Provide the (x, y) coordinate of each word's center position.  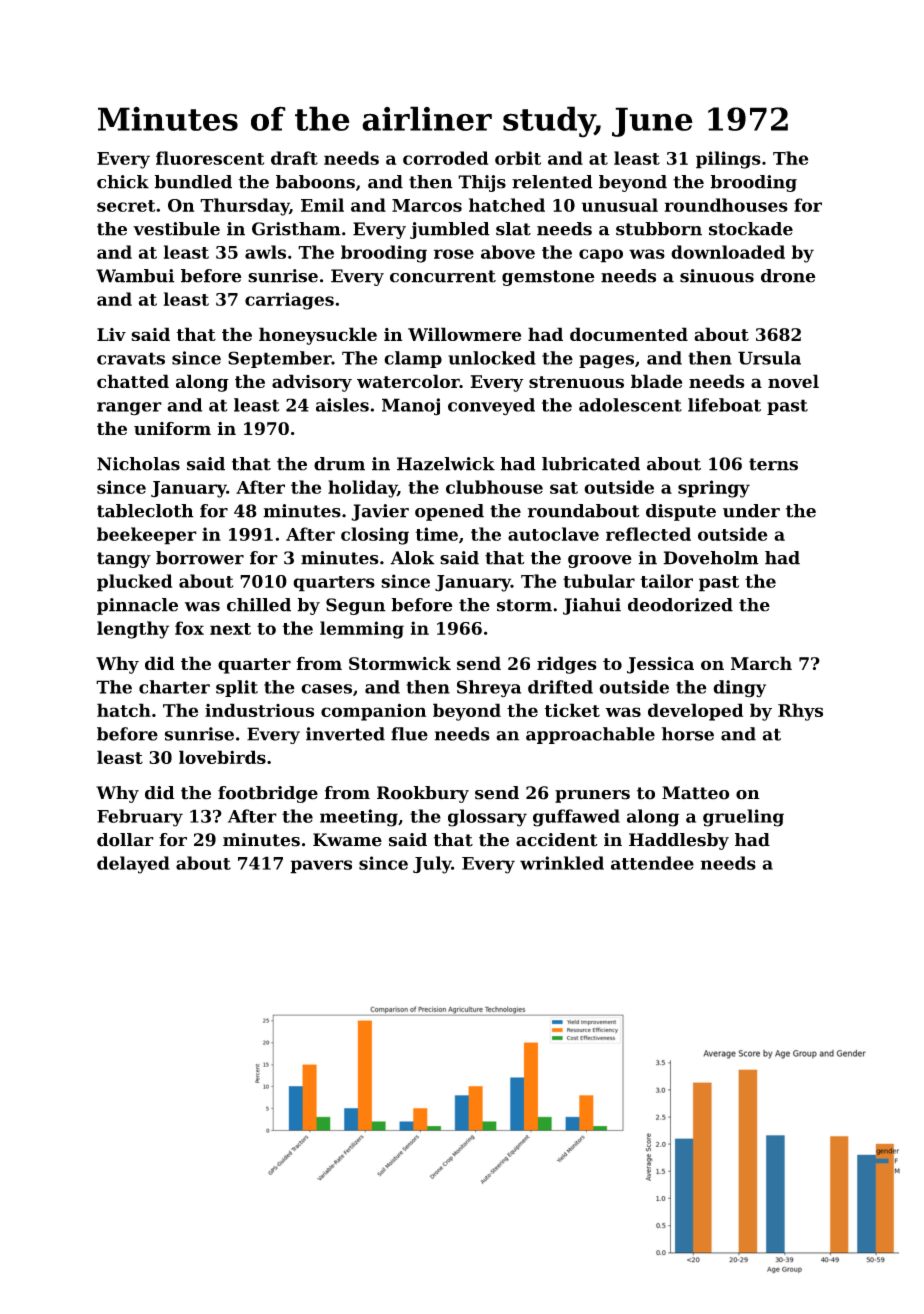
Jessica (660, 665)
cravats (131, 358)
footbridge (268, 794)
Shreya (489, 689)
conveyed (491, 407)
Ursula (769, 358)
